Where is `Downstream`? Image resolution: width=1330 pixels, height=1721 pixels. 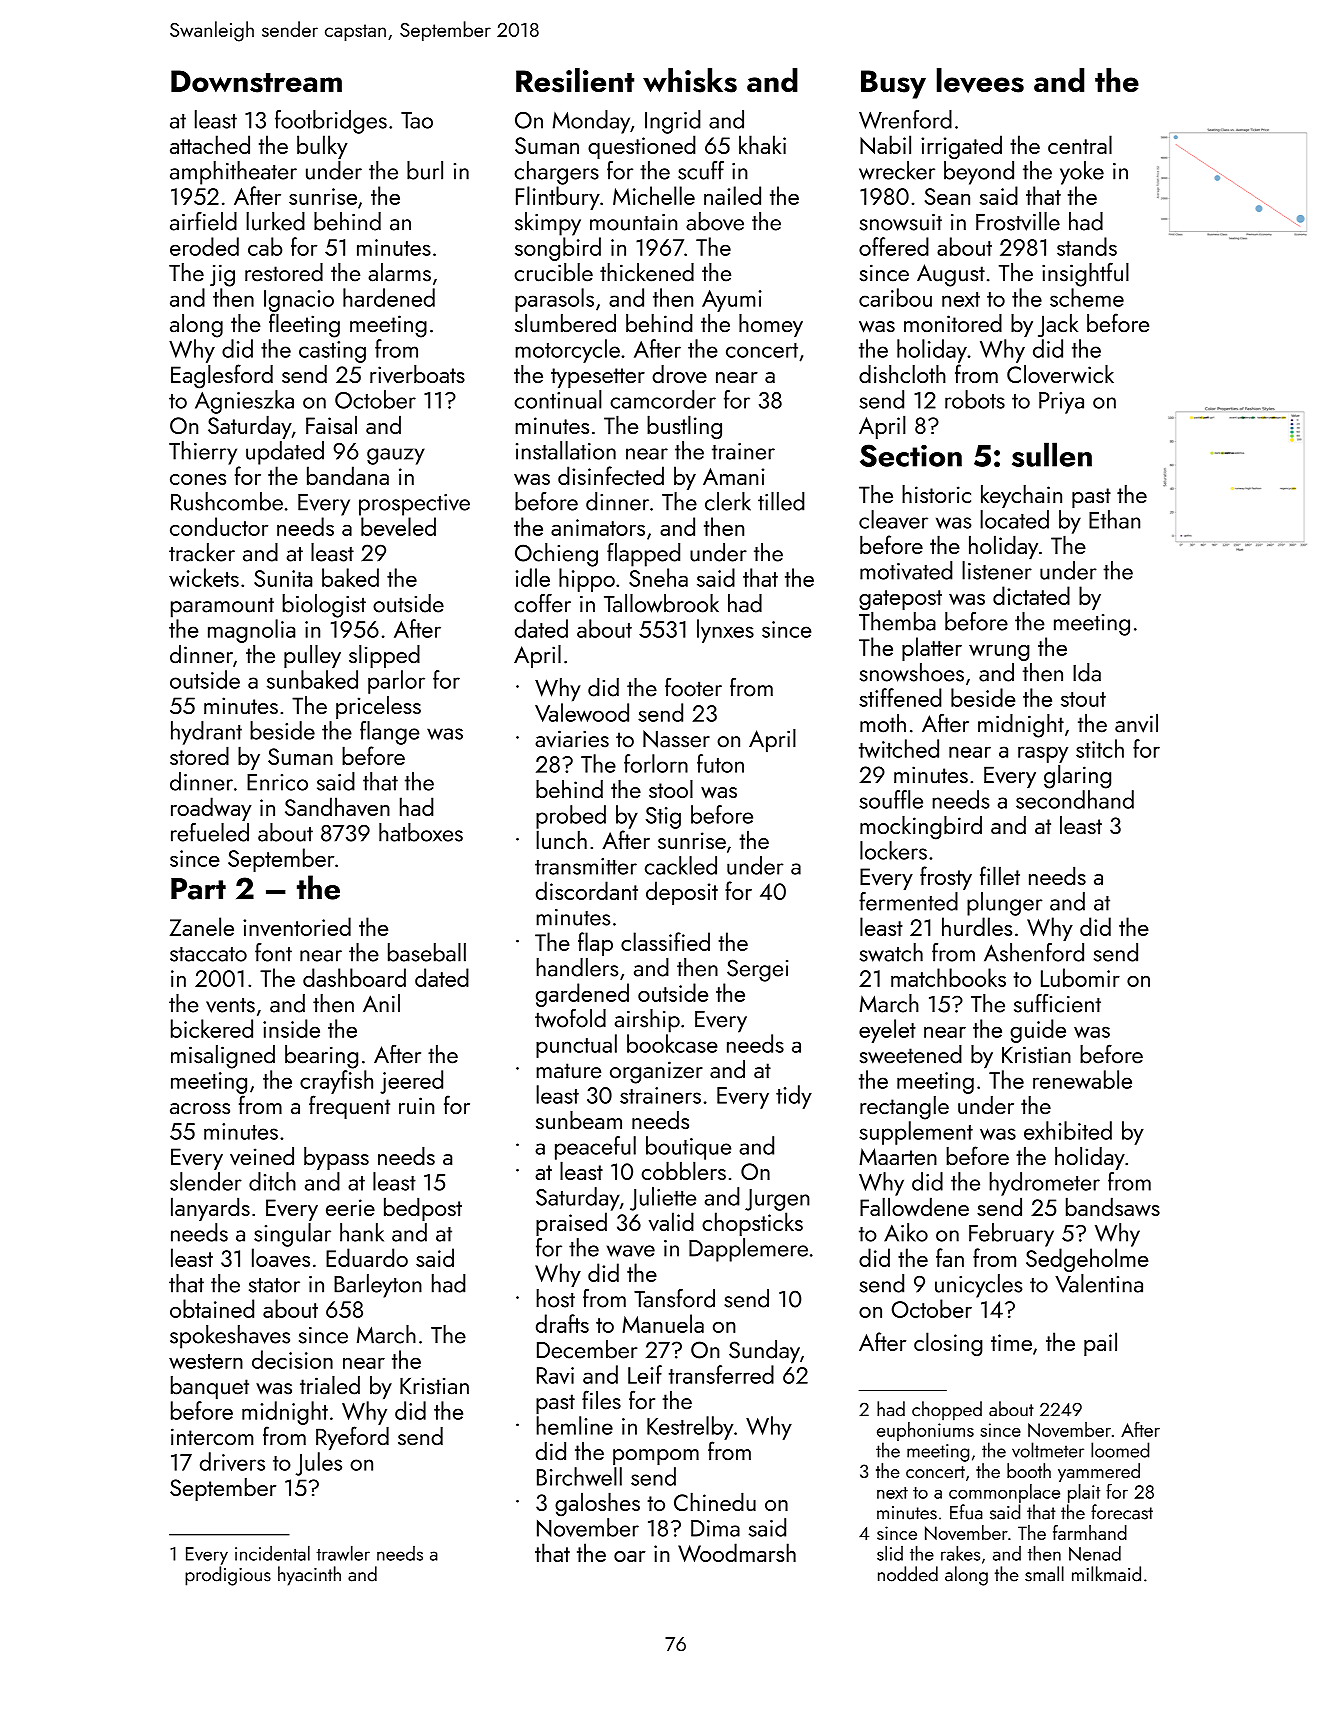
Downstream is located at coordinates (256, 81).
